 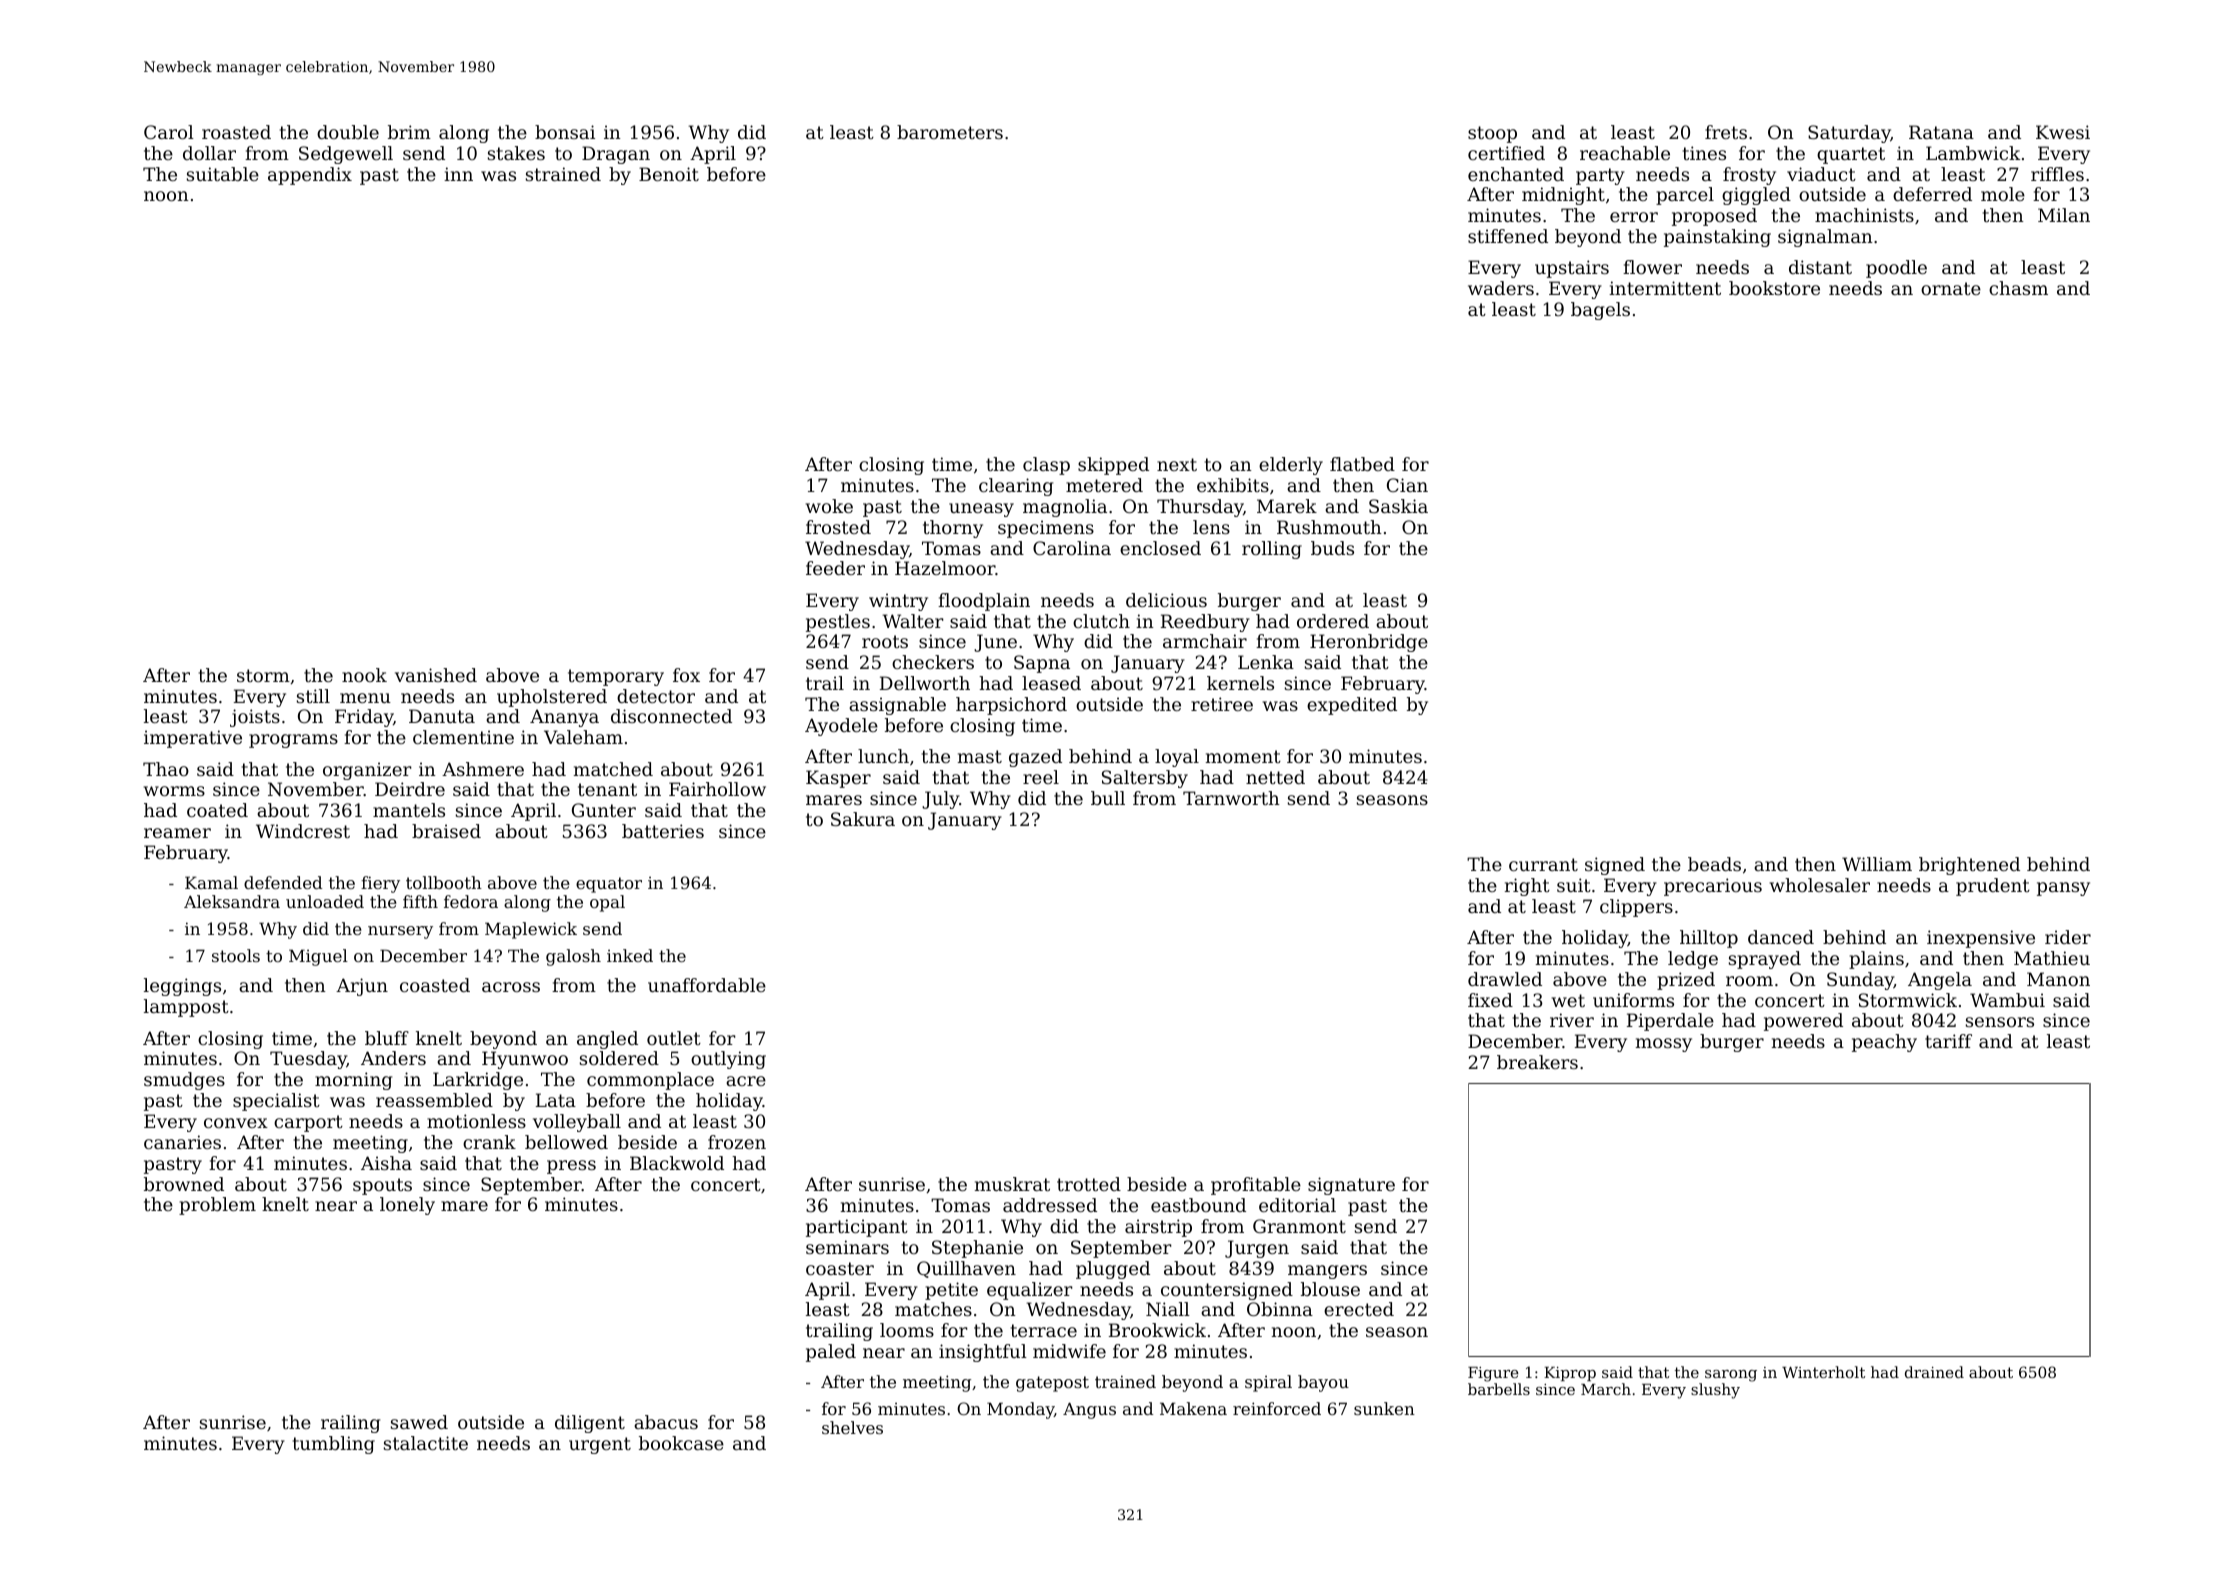 I want to click on barometers, so click(x=950, y=132).
